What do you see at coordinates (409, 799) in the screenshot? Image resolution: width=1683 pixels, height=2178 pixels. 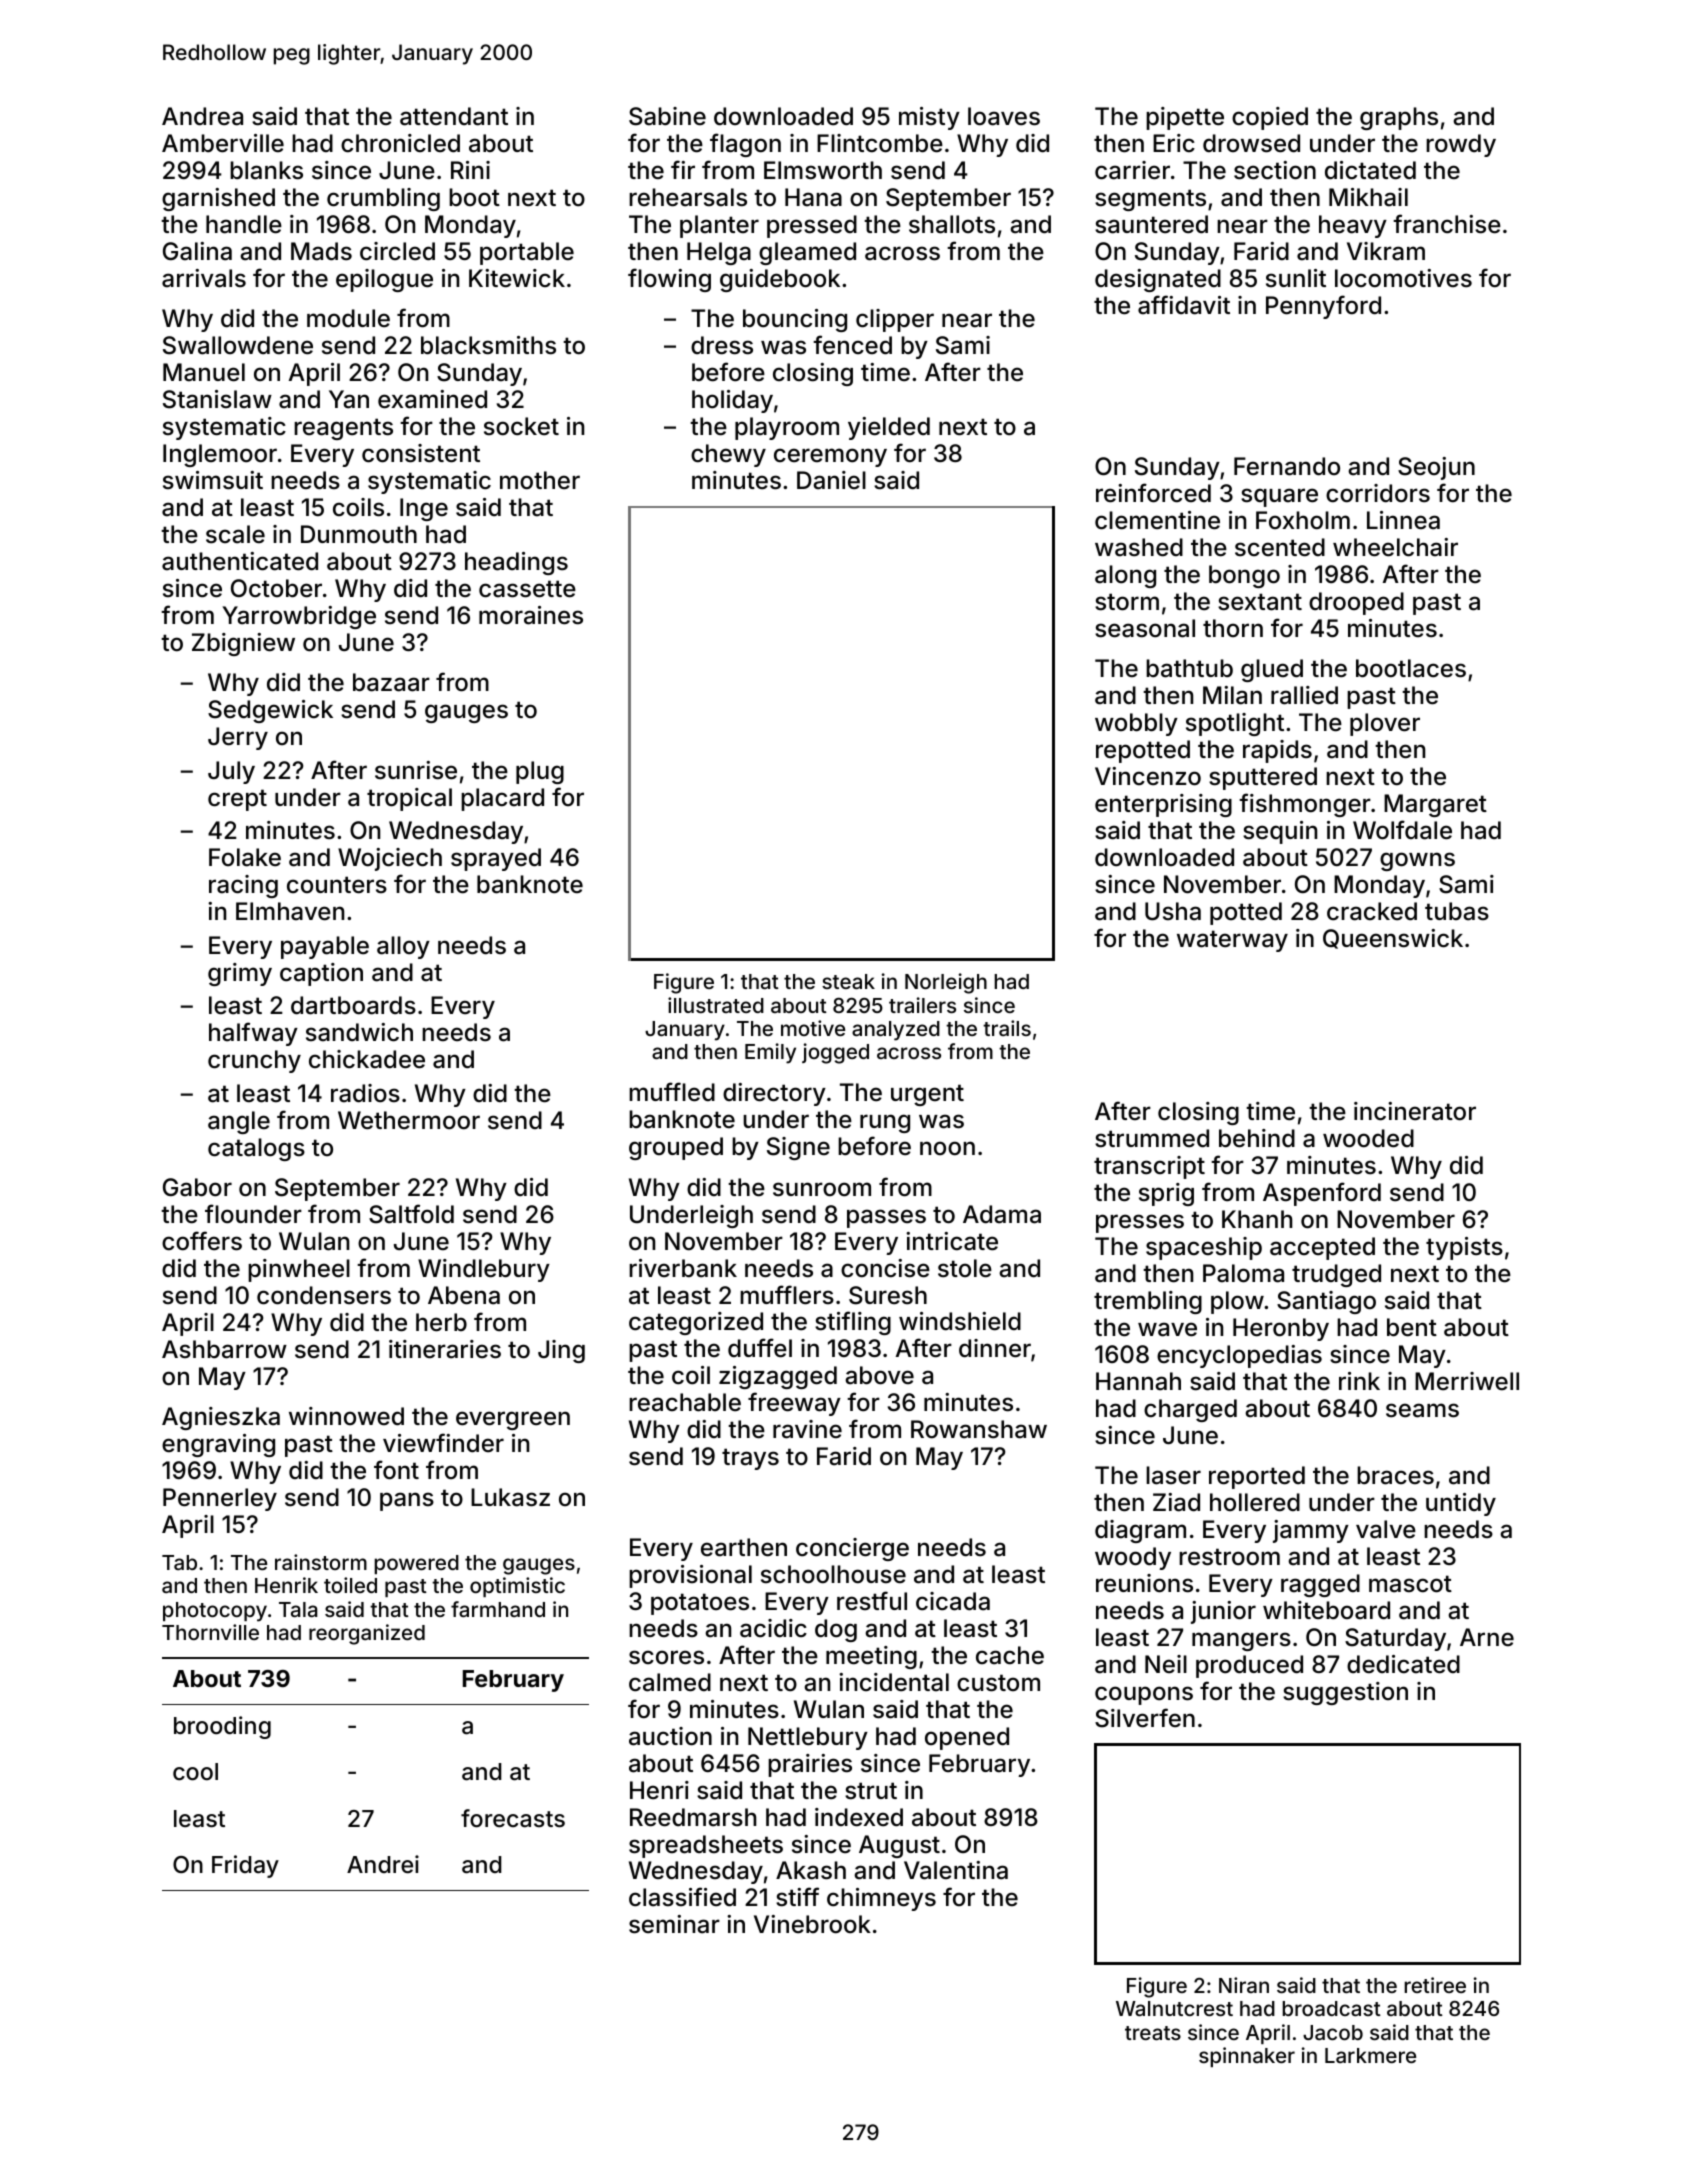 I see `tropical` at bounding box center [409, 799].
